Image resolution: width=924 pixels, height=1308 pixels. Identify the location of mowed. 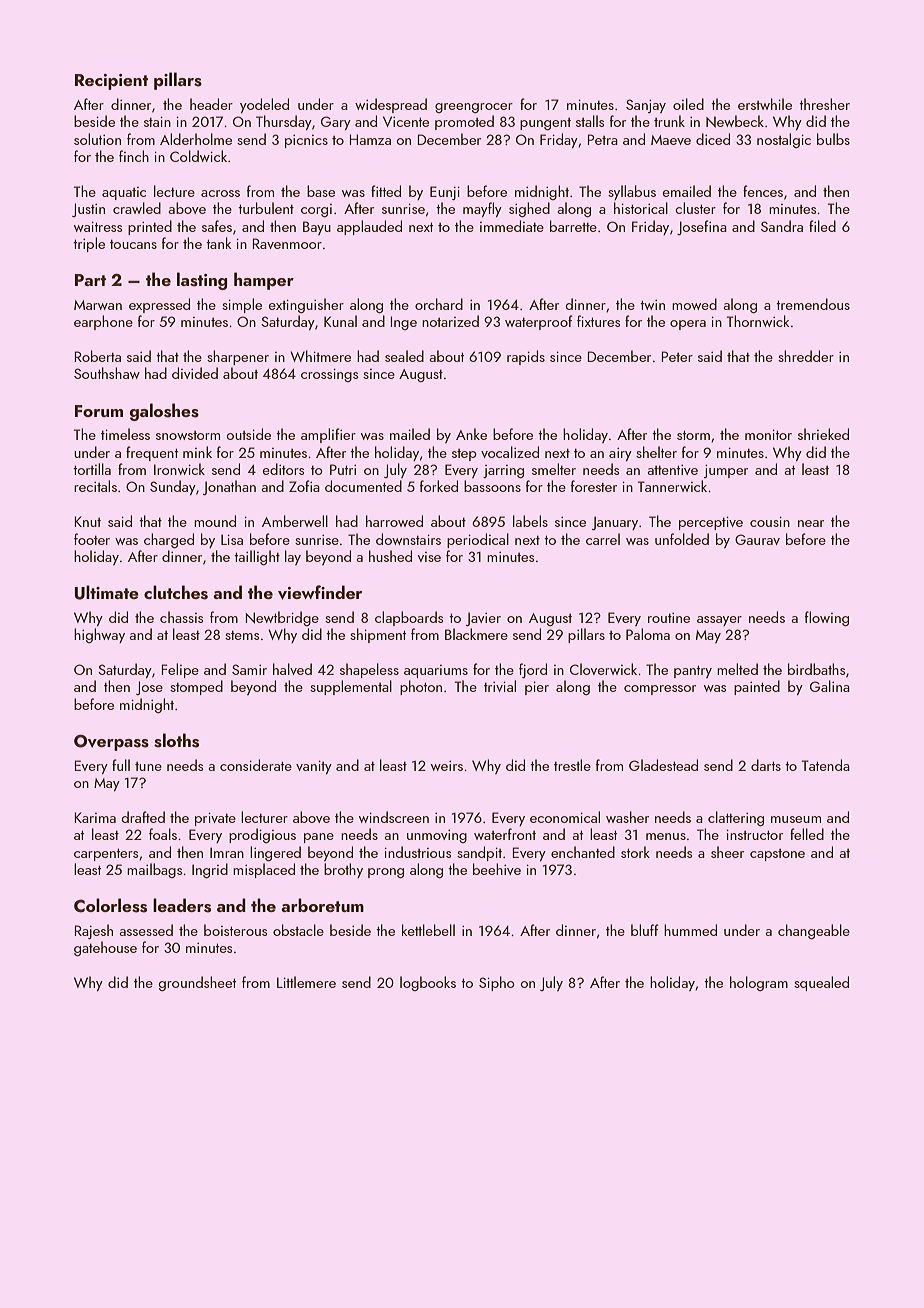
(694, 304).
